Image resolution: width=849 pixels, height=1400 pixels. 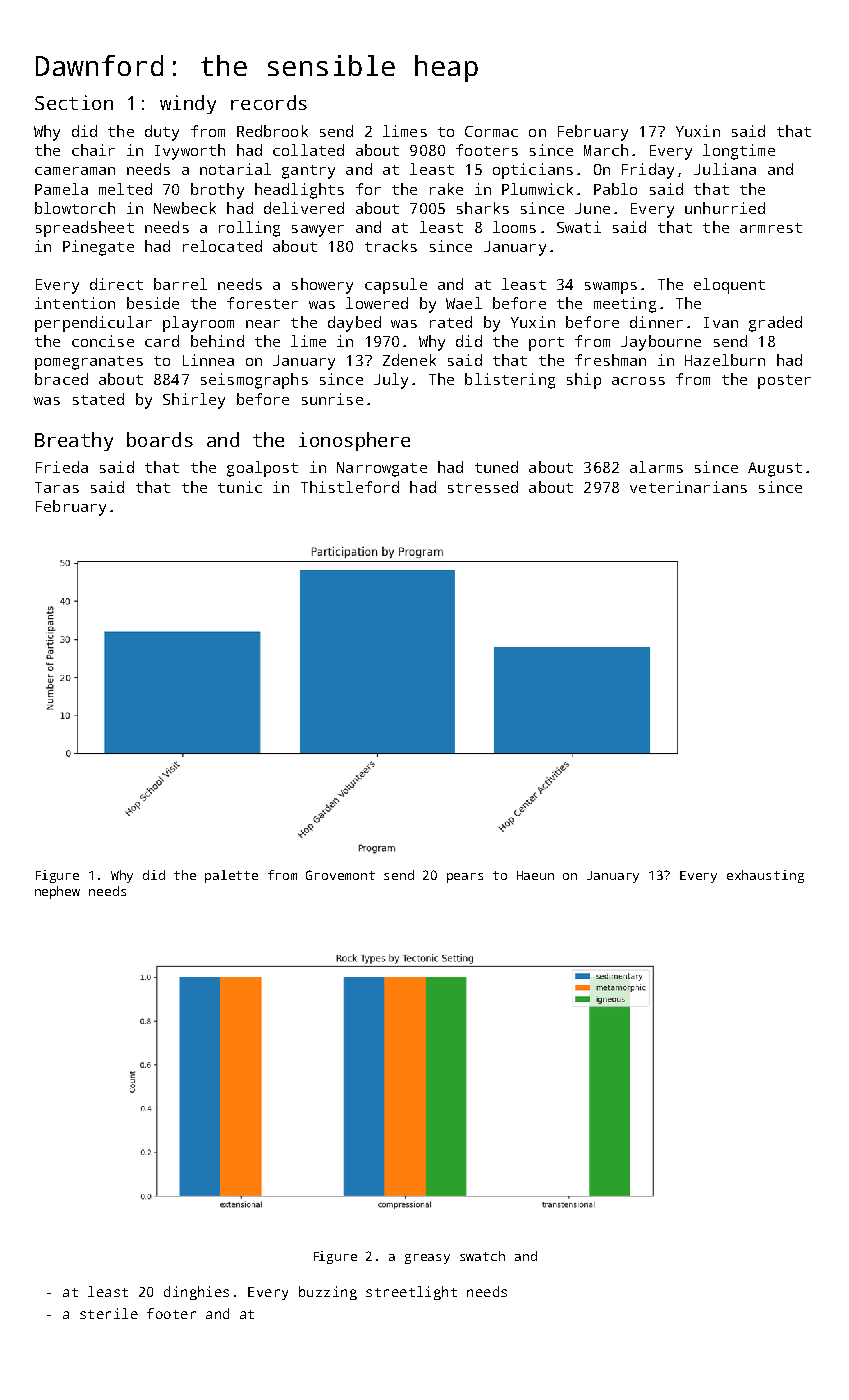 I want to click on records, so click(x=269, y=102).
